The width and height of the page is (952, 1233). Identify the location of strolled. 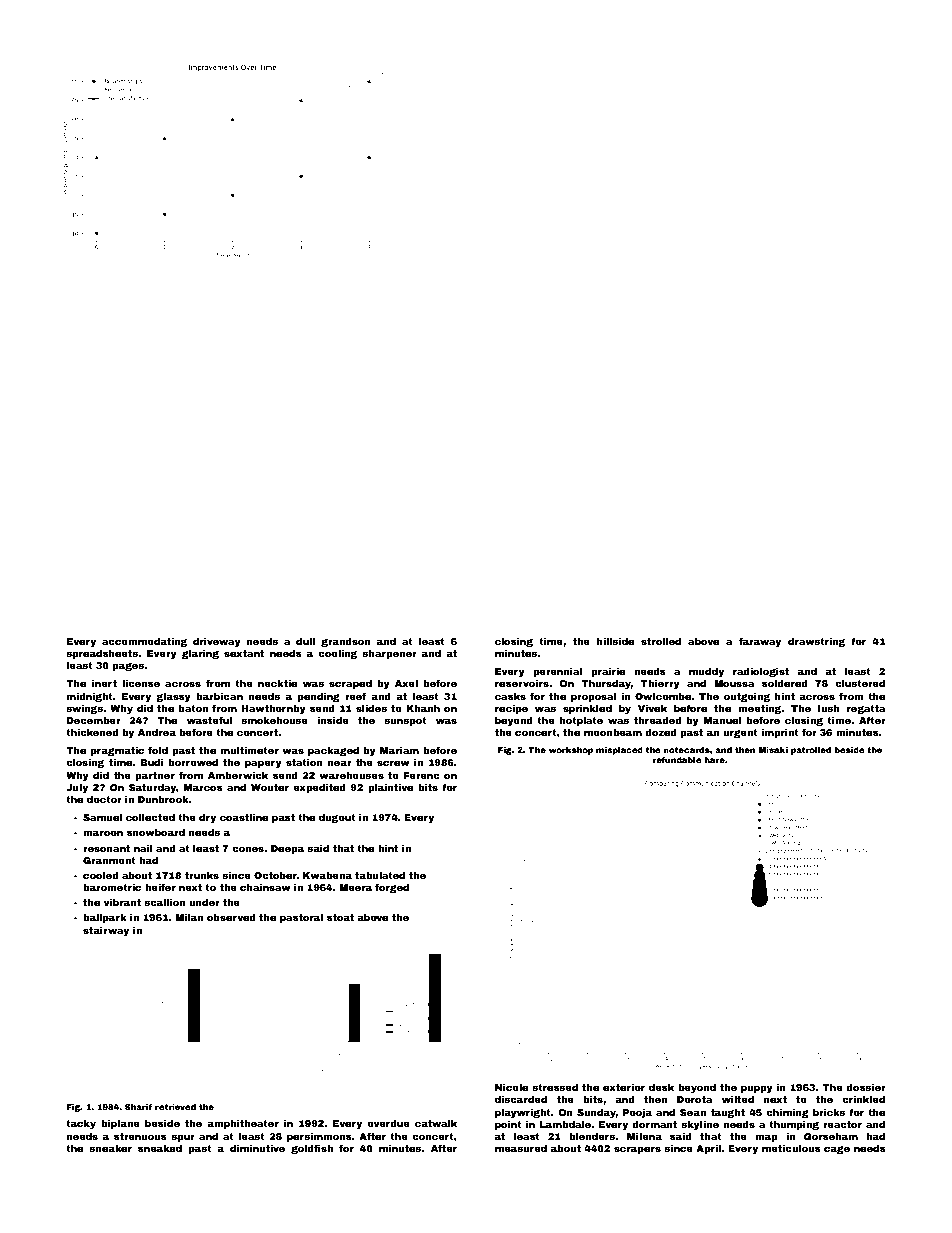
(661, 641).
